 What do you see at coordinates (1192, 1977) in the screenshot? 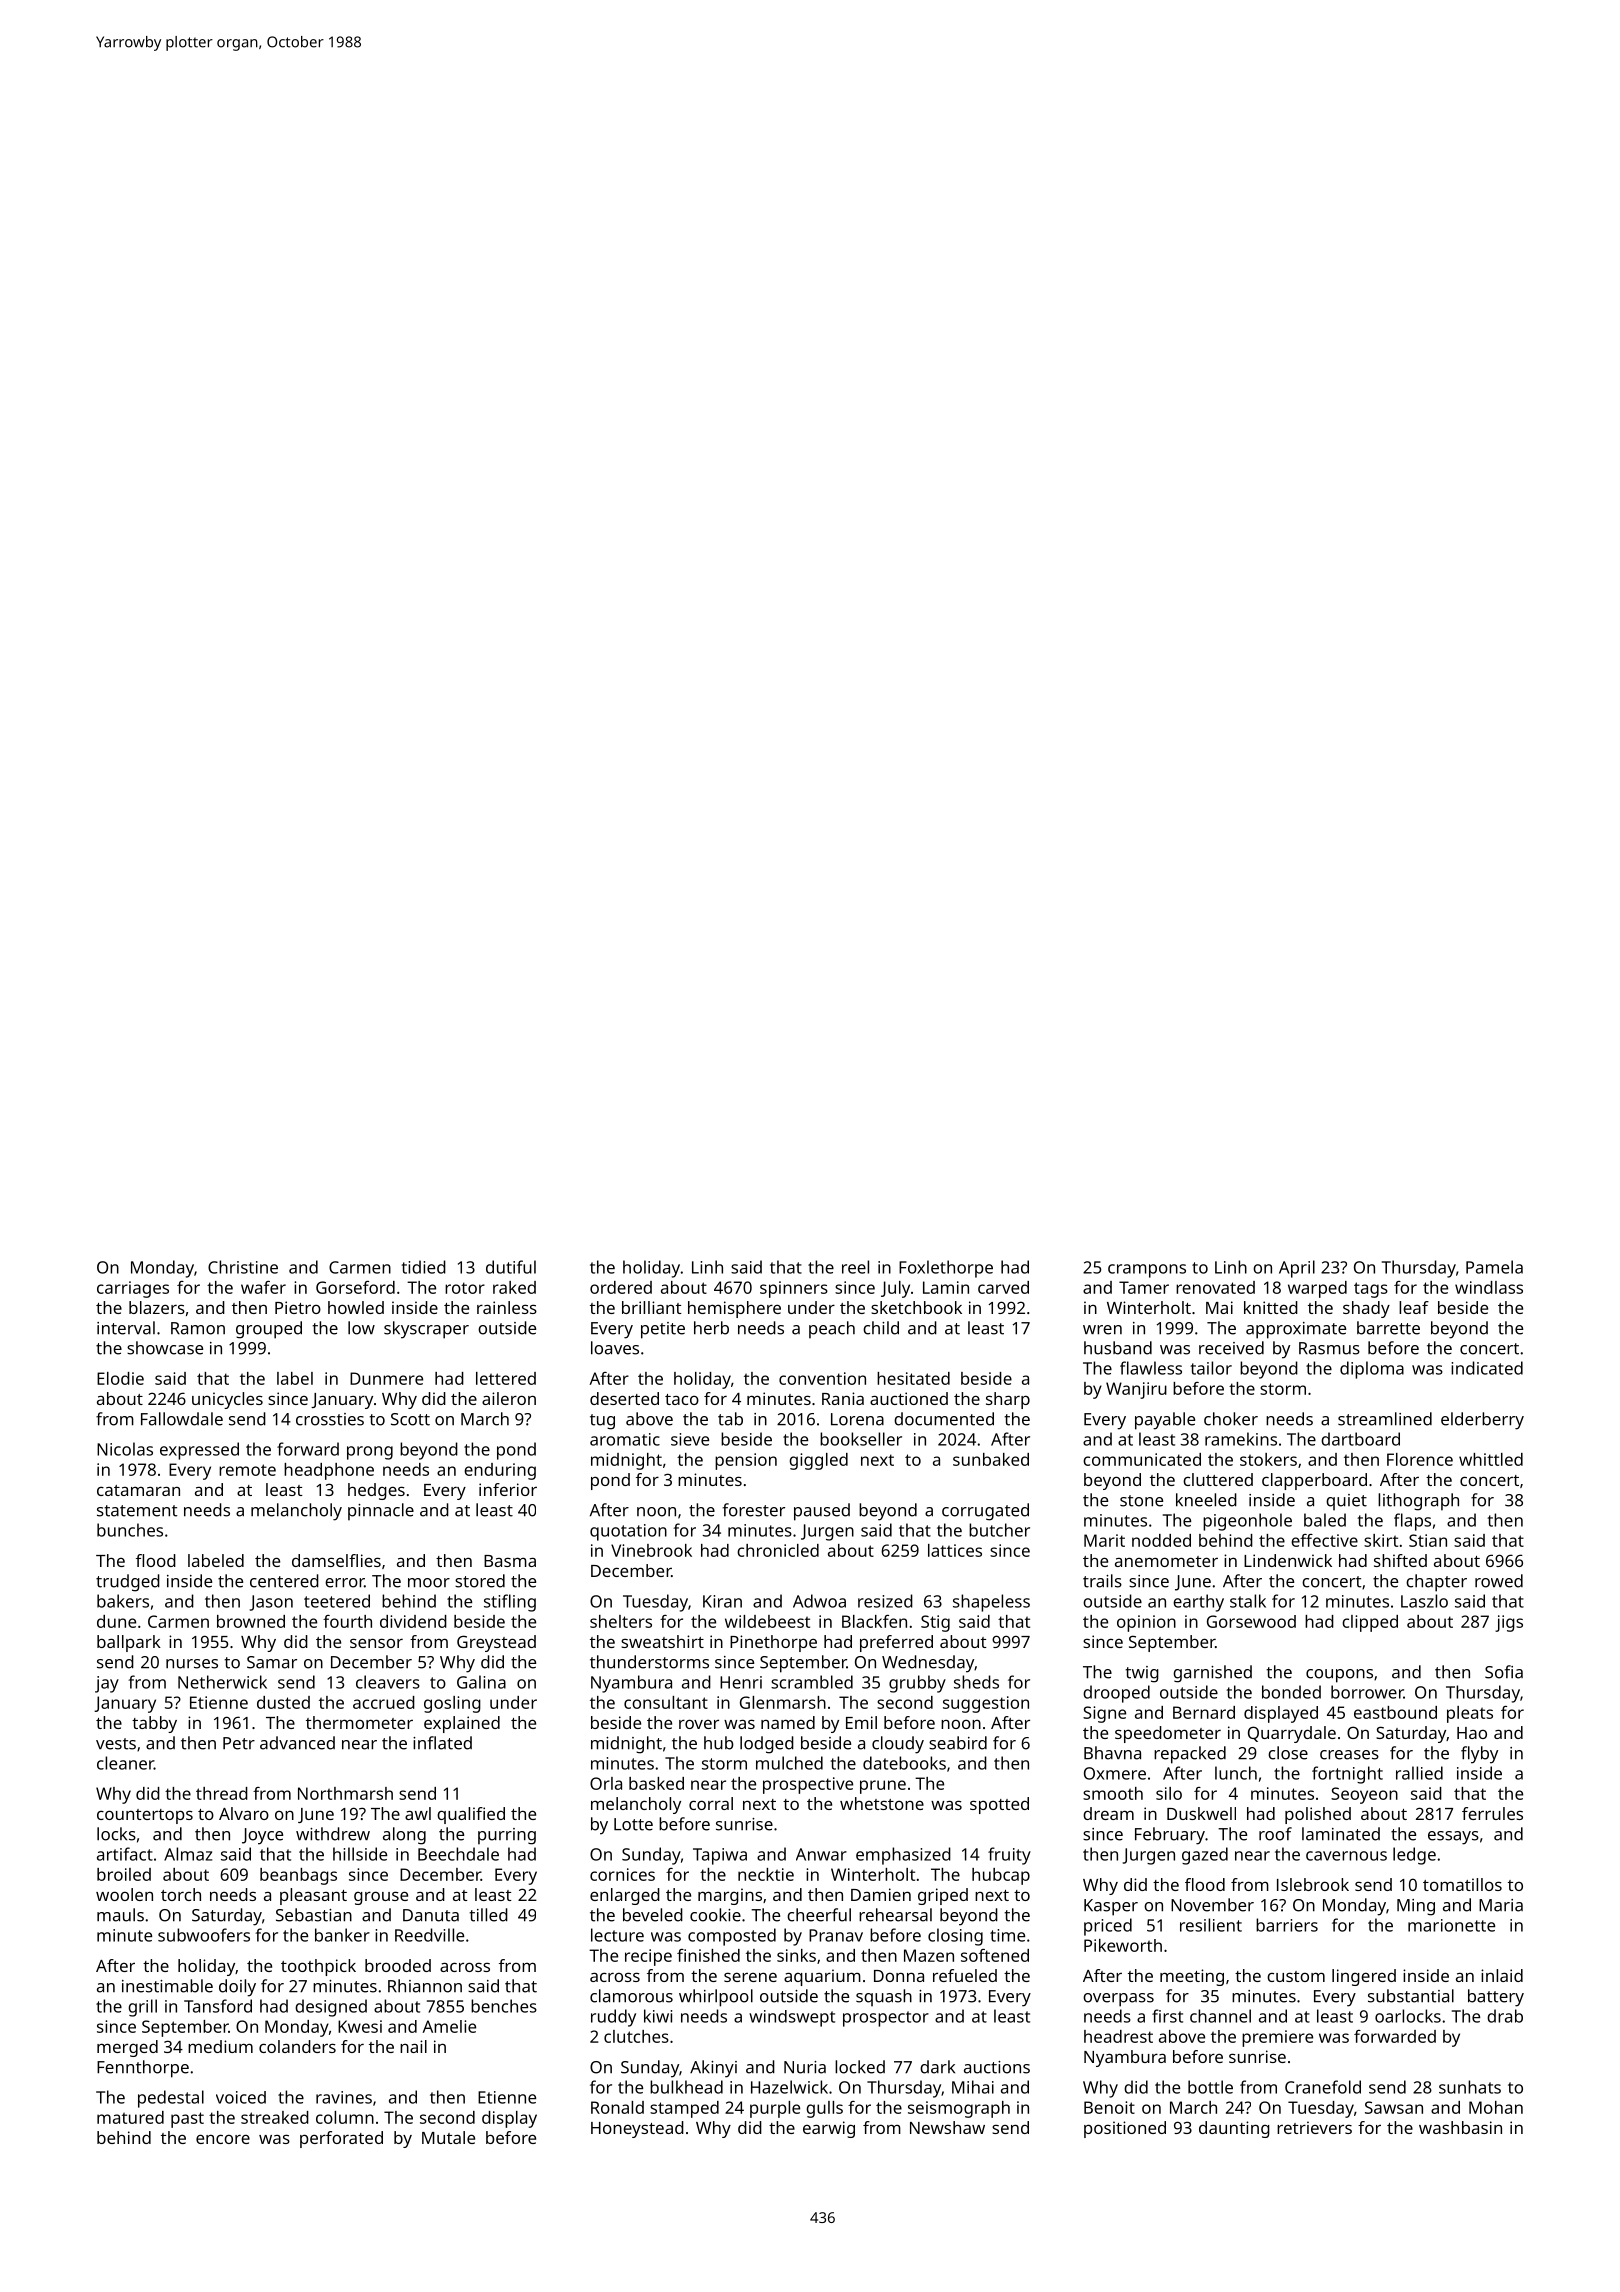
I see `meeting` at bounding box center [1192, 1977].
